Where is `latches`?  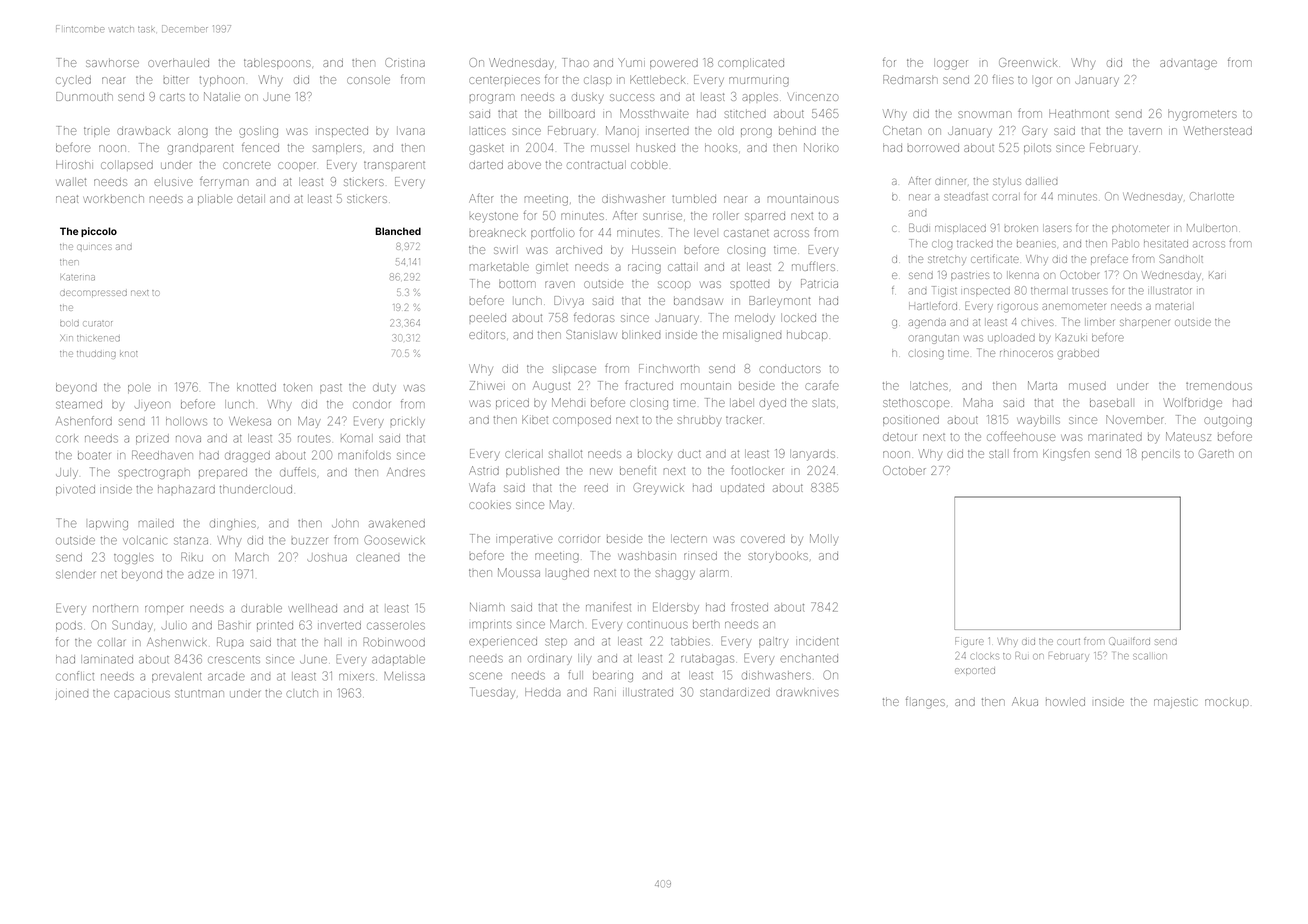
latches is located at coordinates (929, 386).
